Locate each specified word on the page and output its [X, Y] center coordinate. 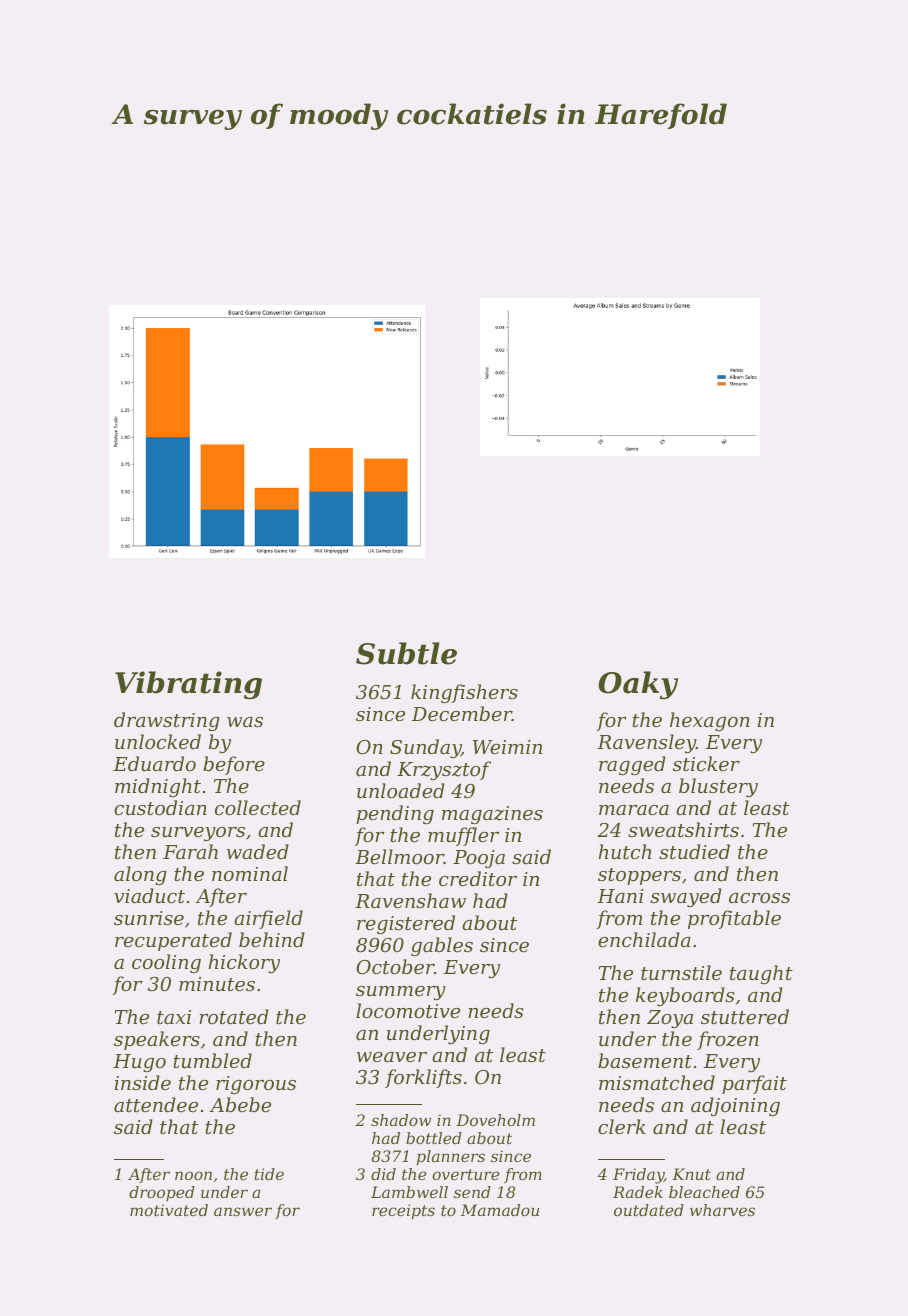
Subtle [406, 653]
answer [243, 1211]
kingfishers [464, 693]
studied [694, 851]
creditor [478, 878]
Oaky [638, 685]
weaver [392, 1057]
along [140, 875]
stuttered [745, 1016]
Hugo [139, 1063]
